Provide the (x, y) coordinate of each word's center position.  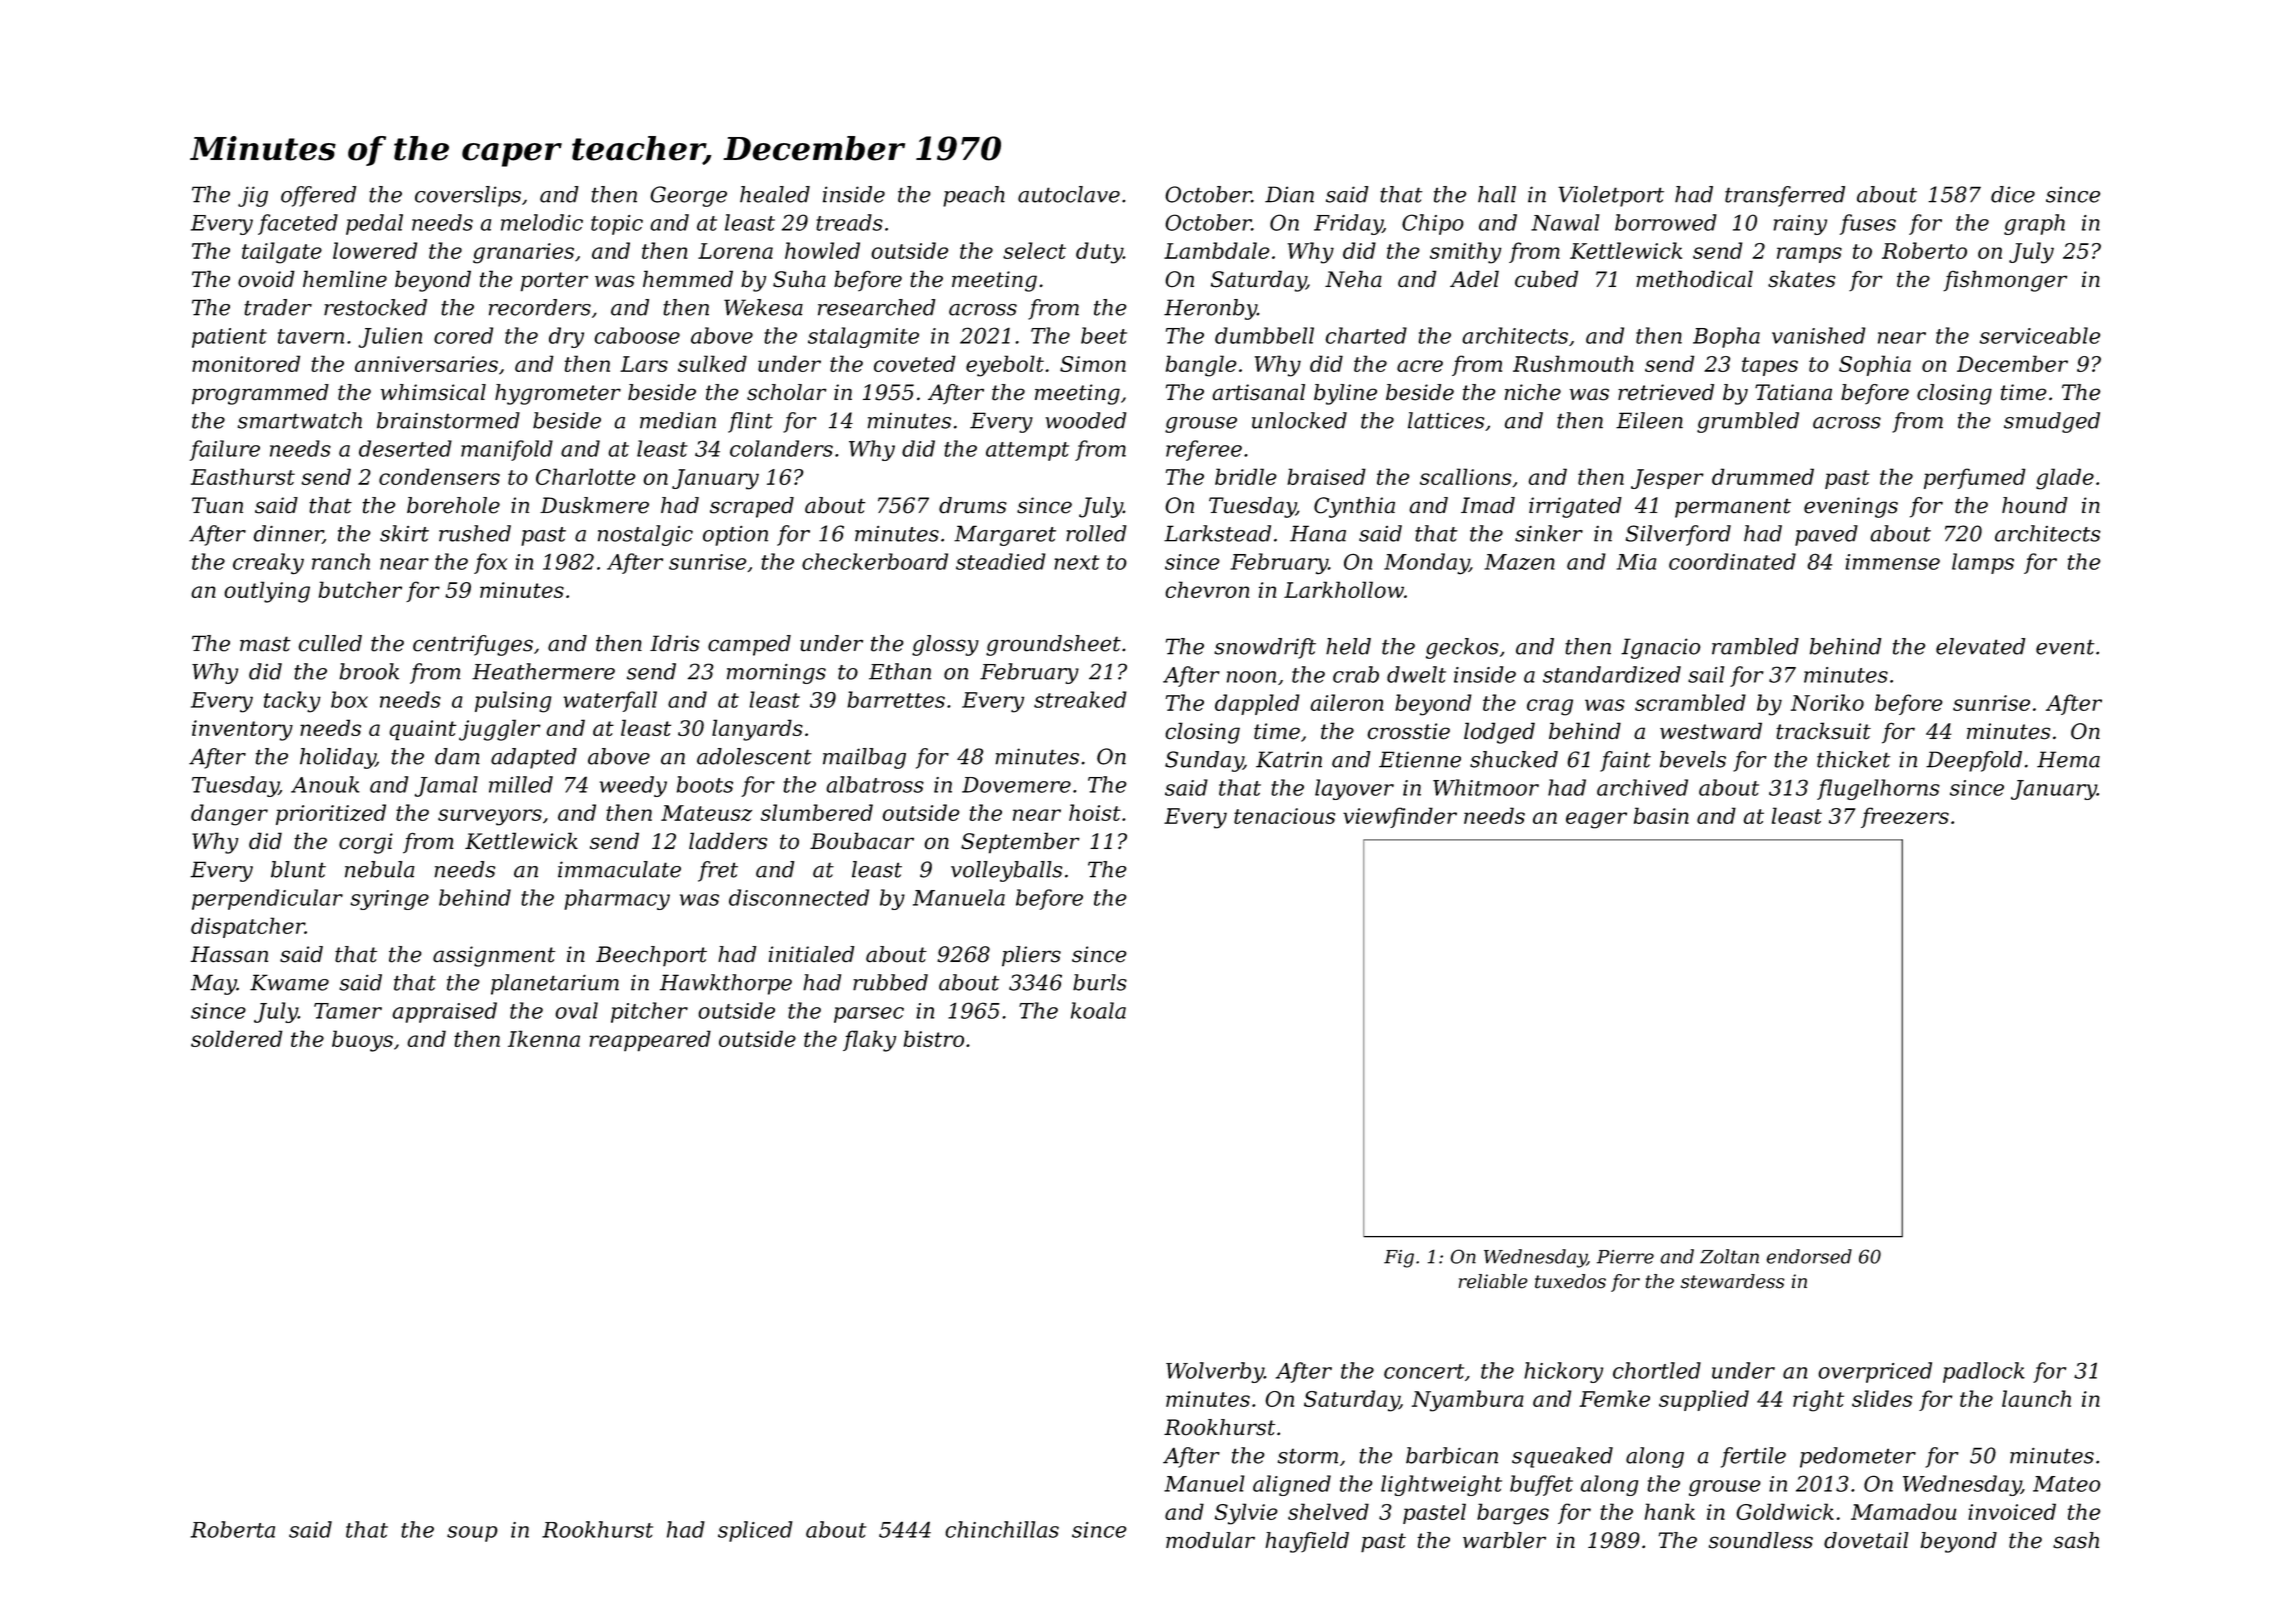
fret (718, 871)
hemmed (688, 279)
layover (1354, 789)
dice (2013, 194)
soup (472, 1534)
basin (1661, 815)
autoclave (1069, 194)
